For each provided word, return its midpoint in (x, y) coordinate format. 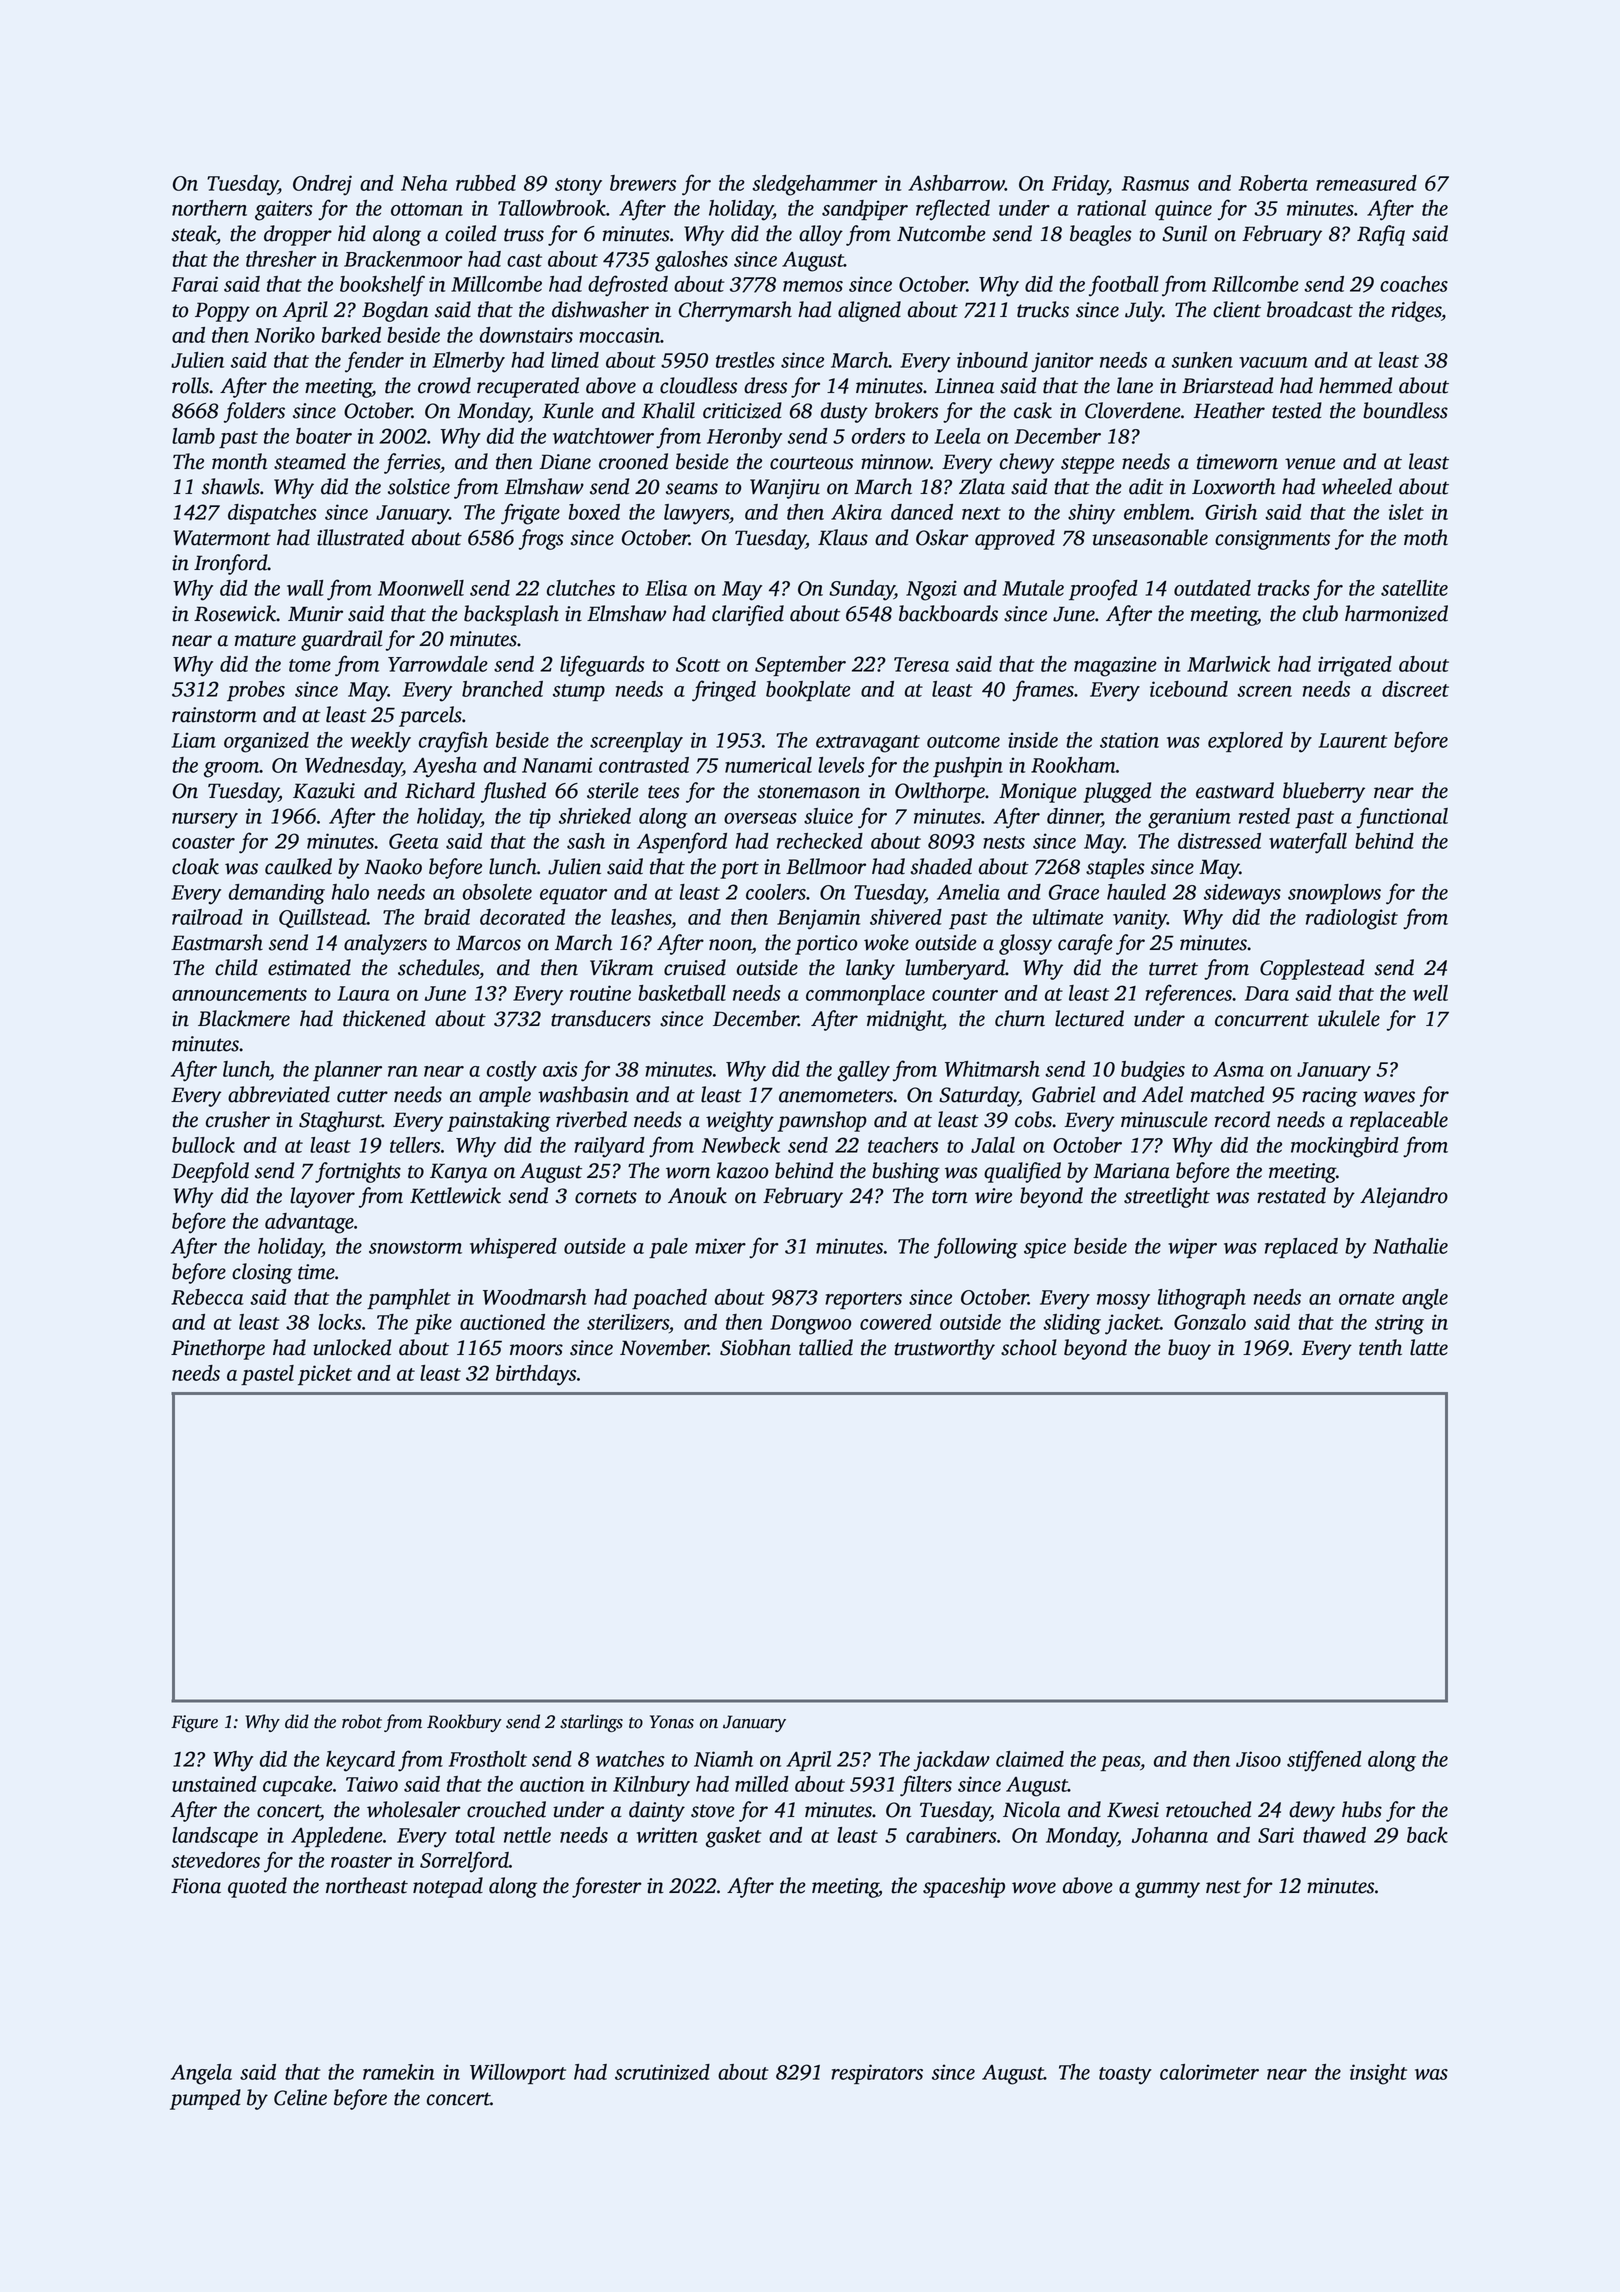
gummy (1167, 1890)
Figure (194, 1723)
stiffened (1324, 1761)
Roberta (1273, 183)
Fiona (196, 1886)
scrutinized (662, 2072)
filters (926, 1786)
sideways (1242, 894)
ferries (412, 463)
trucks (1043, 309)
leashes (641, 917)
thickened (384, 1018)
